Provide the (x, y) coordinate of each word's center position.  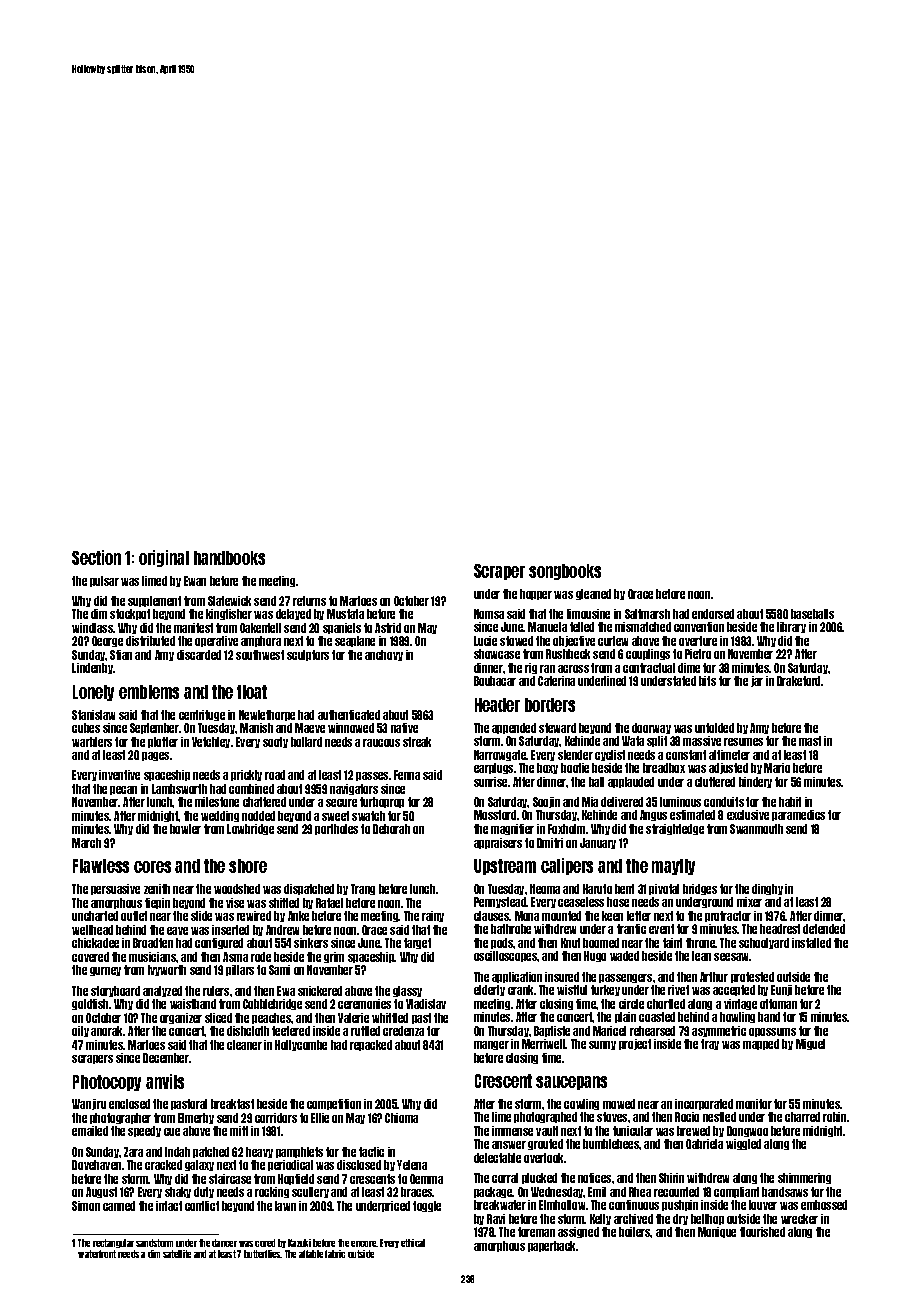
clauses (492, 916)
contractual (649, 668)
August (101, 1192)
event (661, 929)
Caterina (556, 681)
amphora (261, 641)
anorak (107, 1031)
